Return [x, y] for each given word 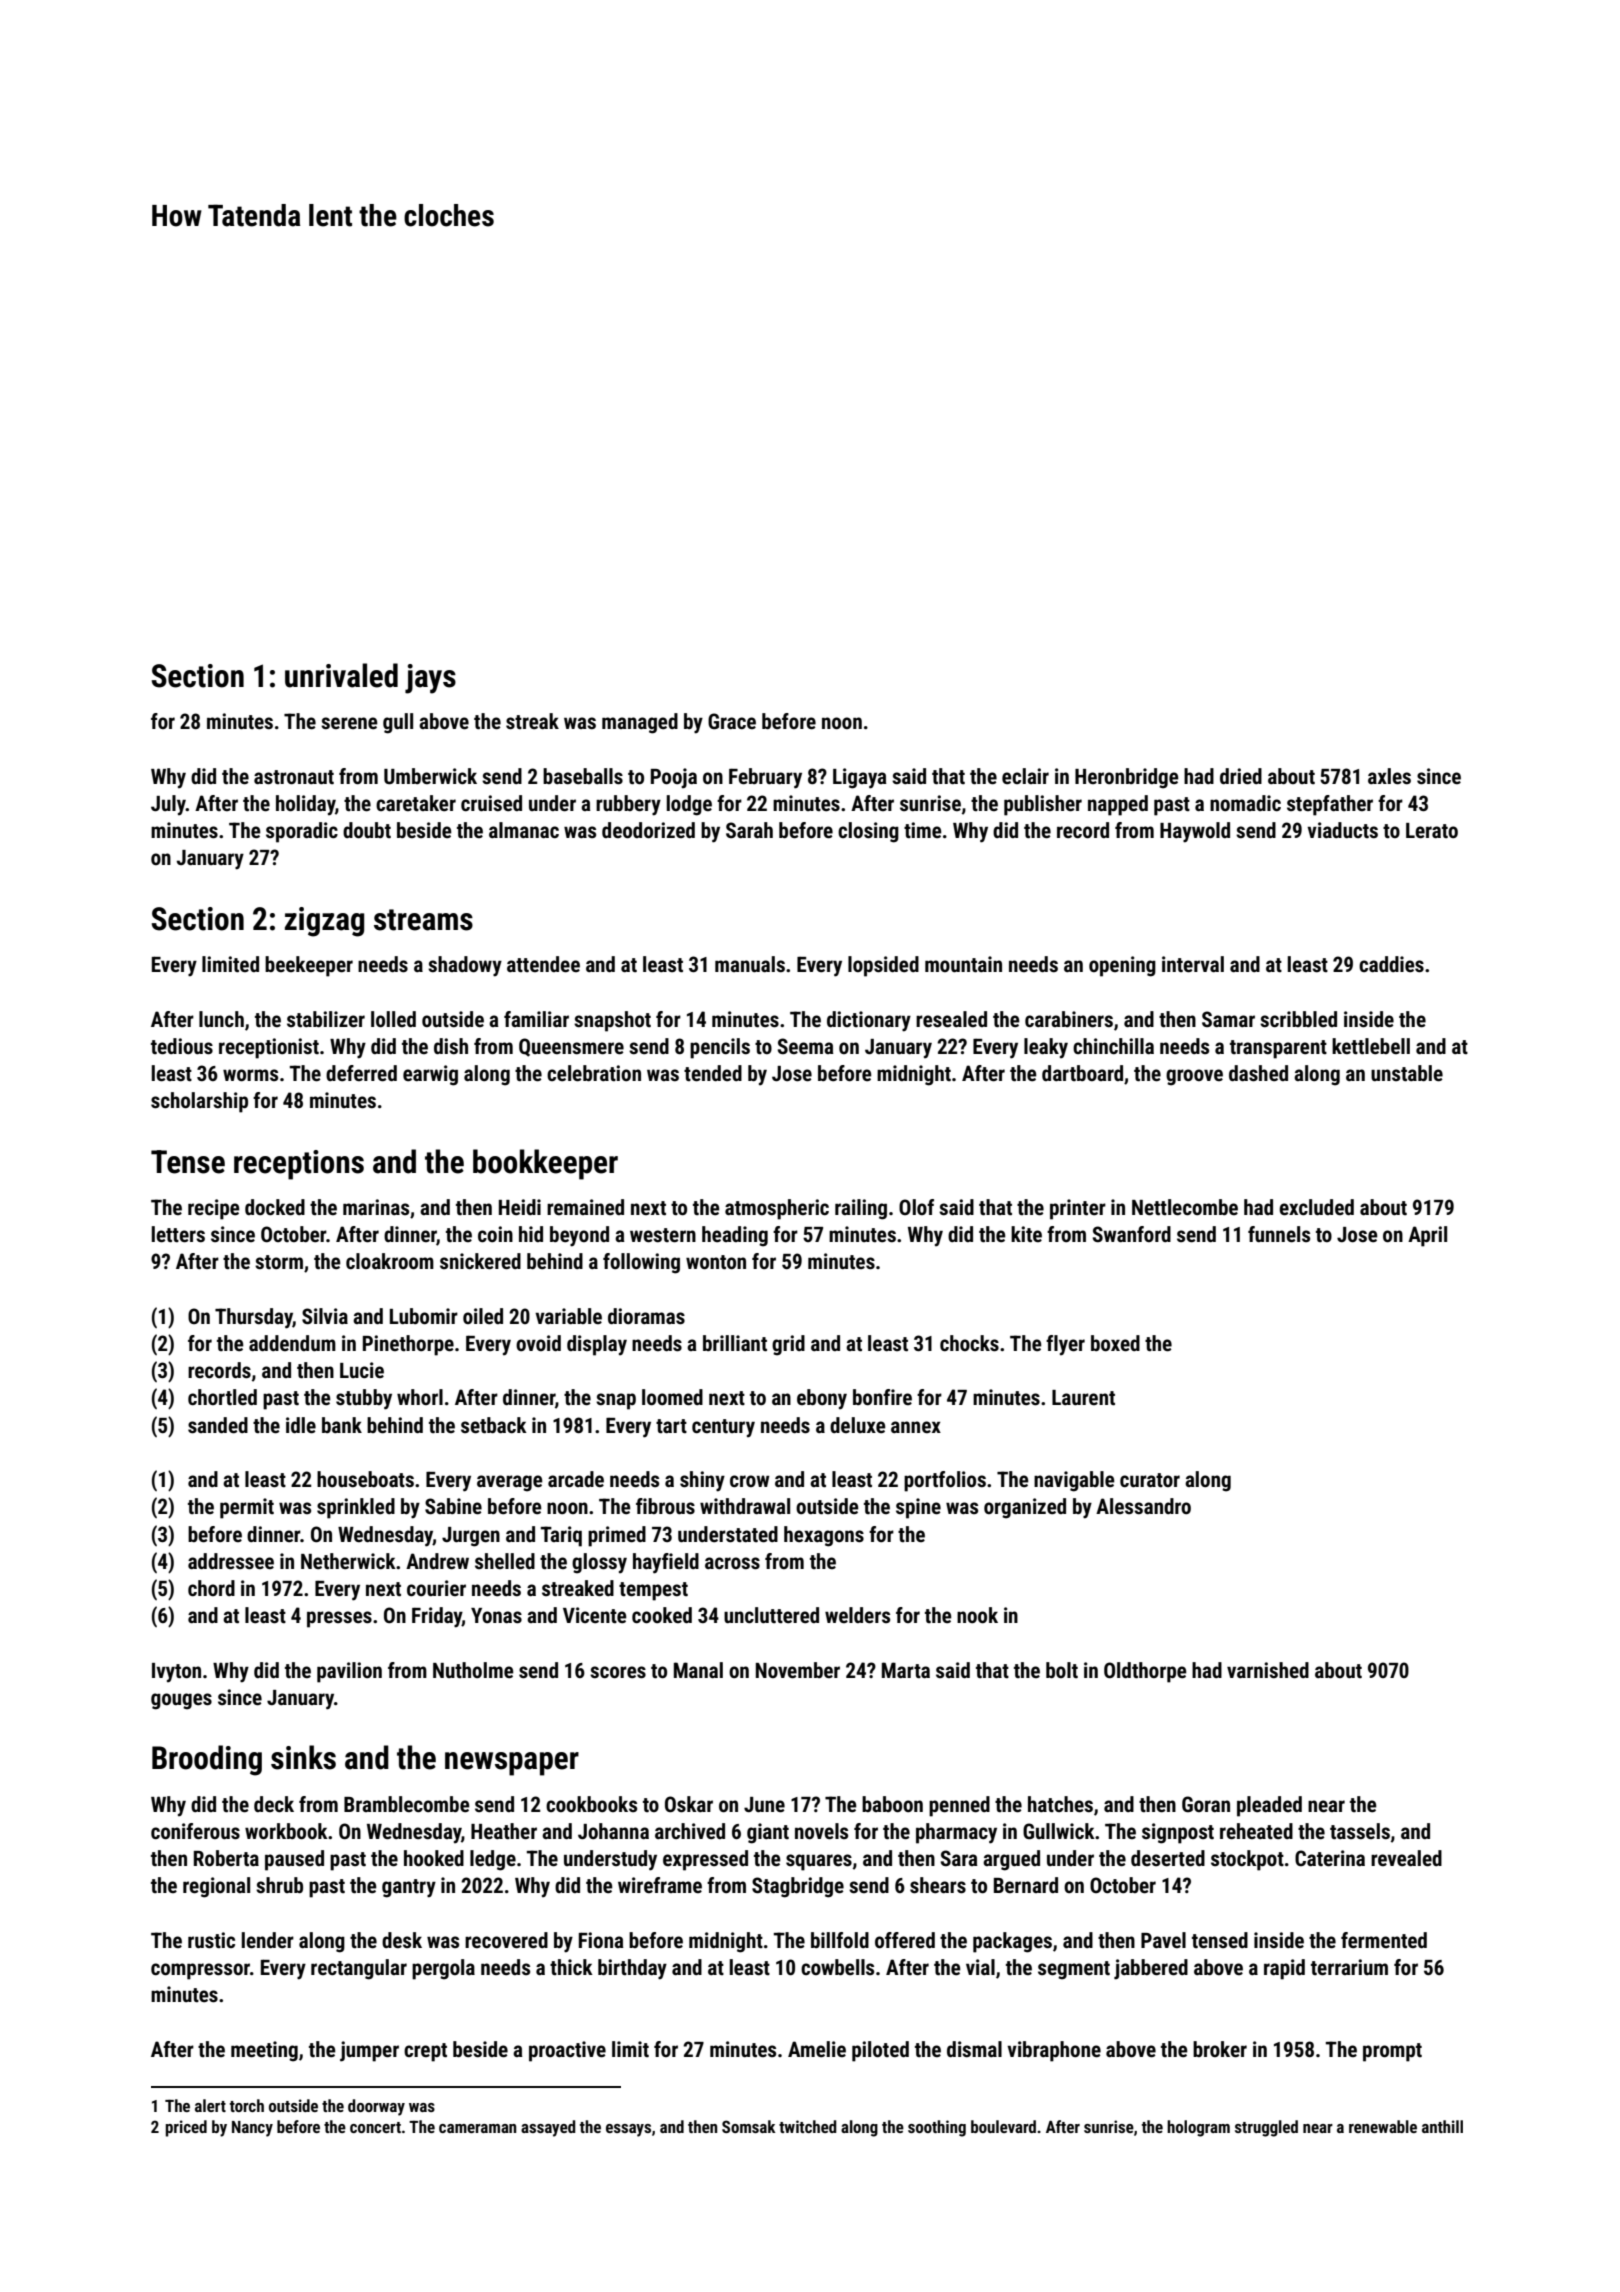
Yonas [496, 1616]
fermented [1384, 1940]
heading [735, 1236]
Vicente [595, 1615]
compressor [200, 1971]
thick [571, 1967]
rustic [211, 1940]
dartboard [1082, 1073]
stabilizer [326, 1019]
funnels [1279, 1234]
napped [1118, 805]
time [923, 830]
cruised [491, 803]
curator [1150, 1480]
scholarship [199, 1102]
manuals [750, 964]
